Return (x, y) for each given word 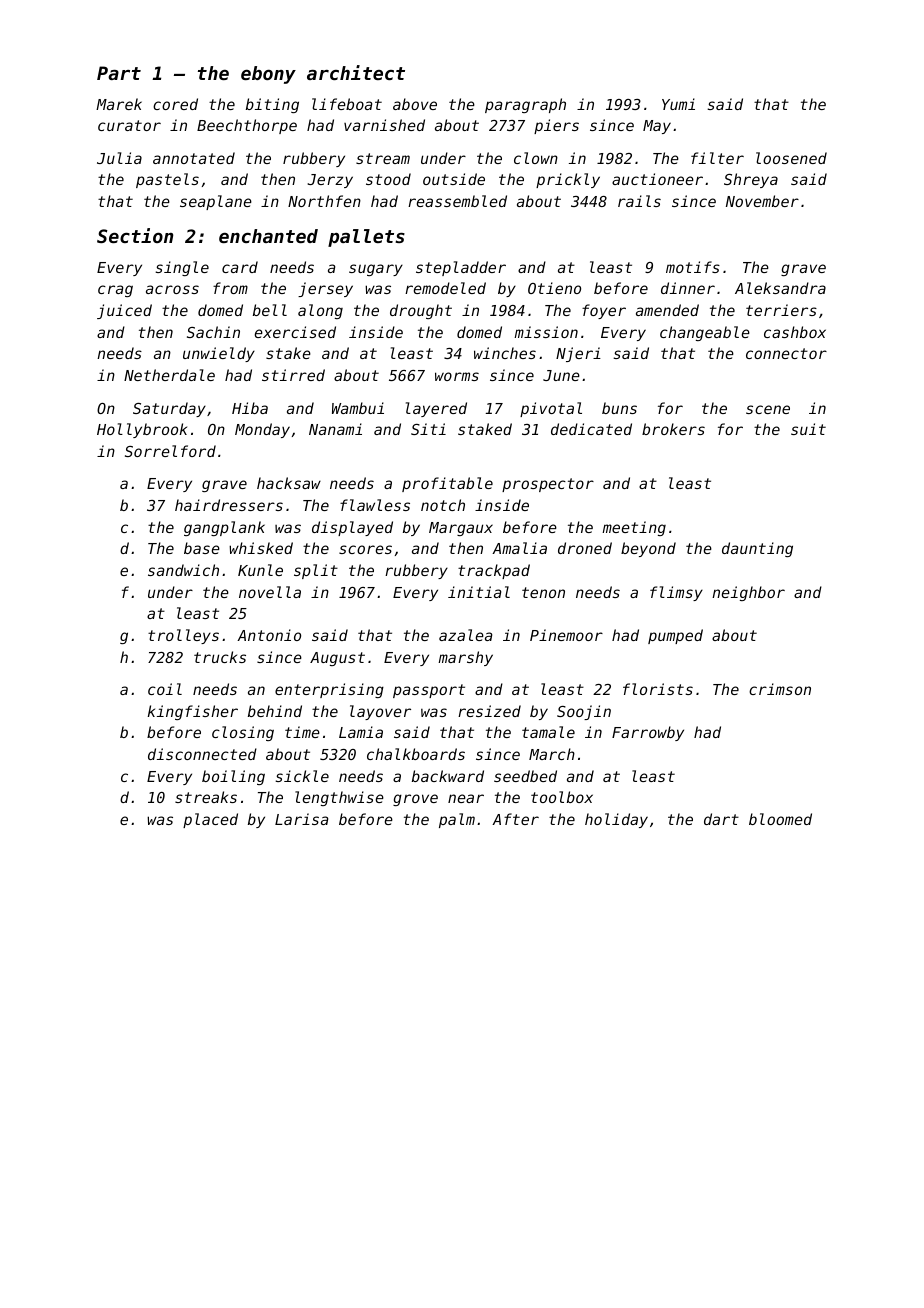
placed (210, 820)
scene (768, 409)
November (762, 201)
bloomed (780, 819)
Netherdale (169, 375)
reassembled (457, 201)
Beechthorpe (247, 126)
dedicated (591, 429)
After (515, 819)
